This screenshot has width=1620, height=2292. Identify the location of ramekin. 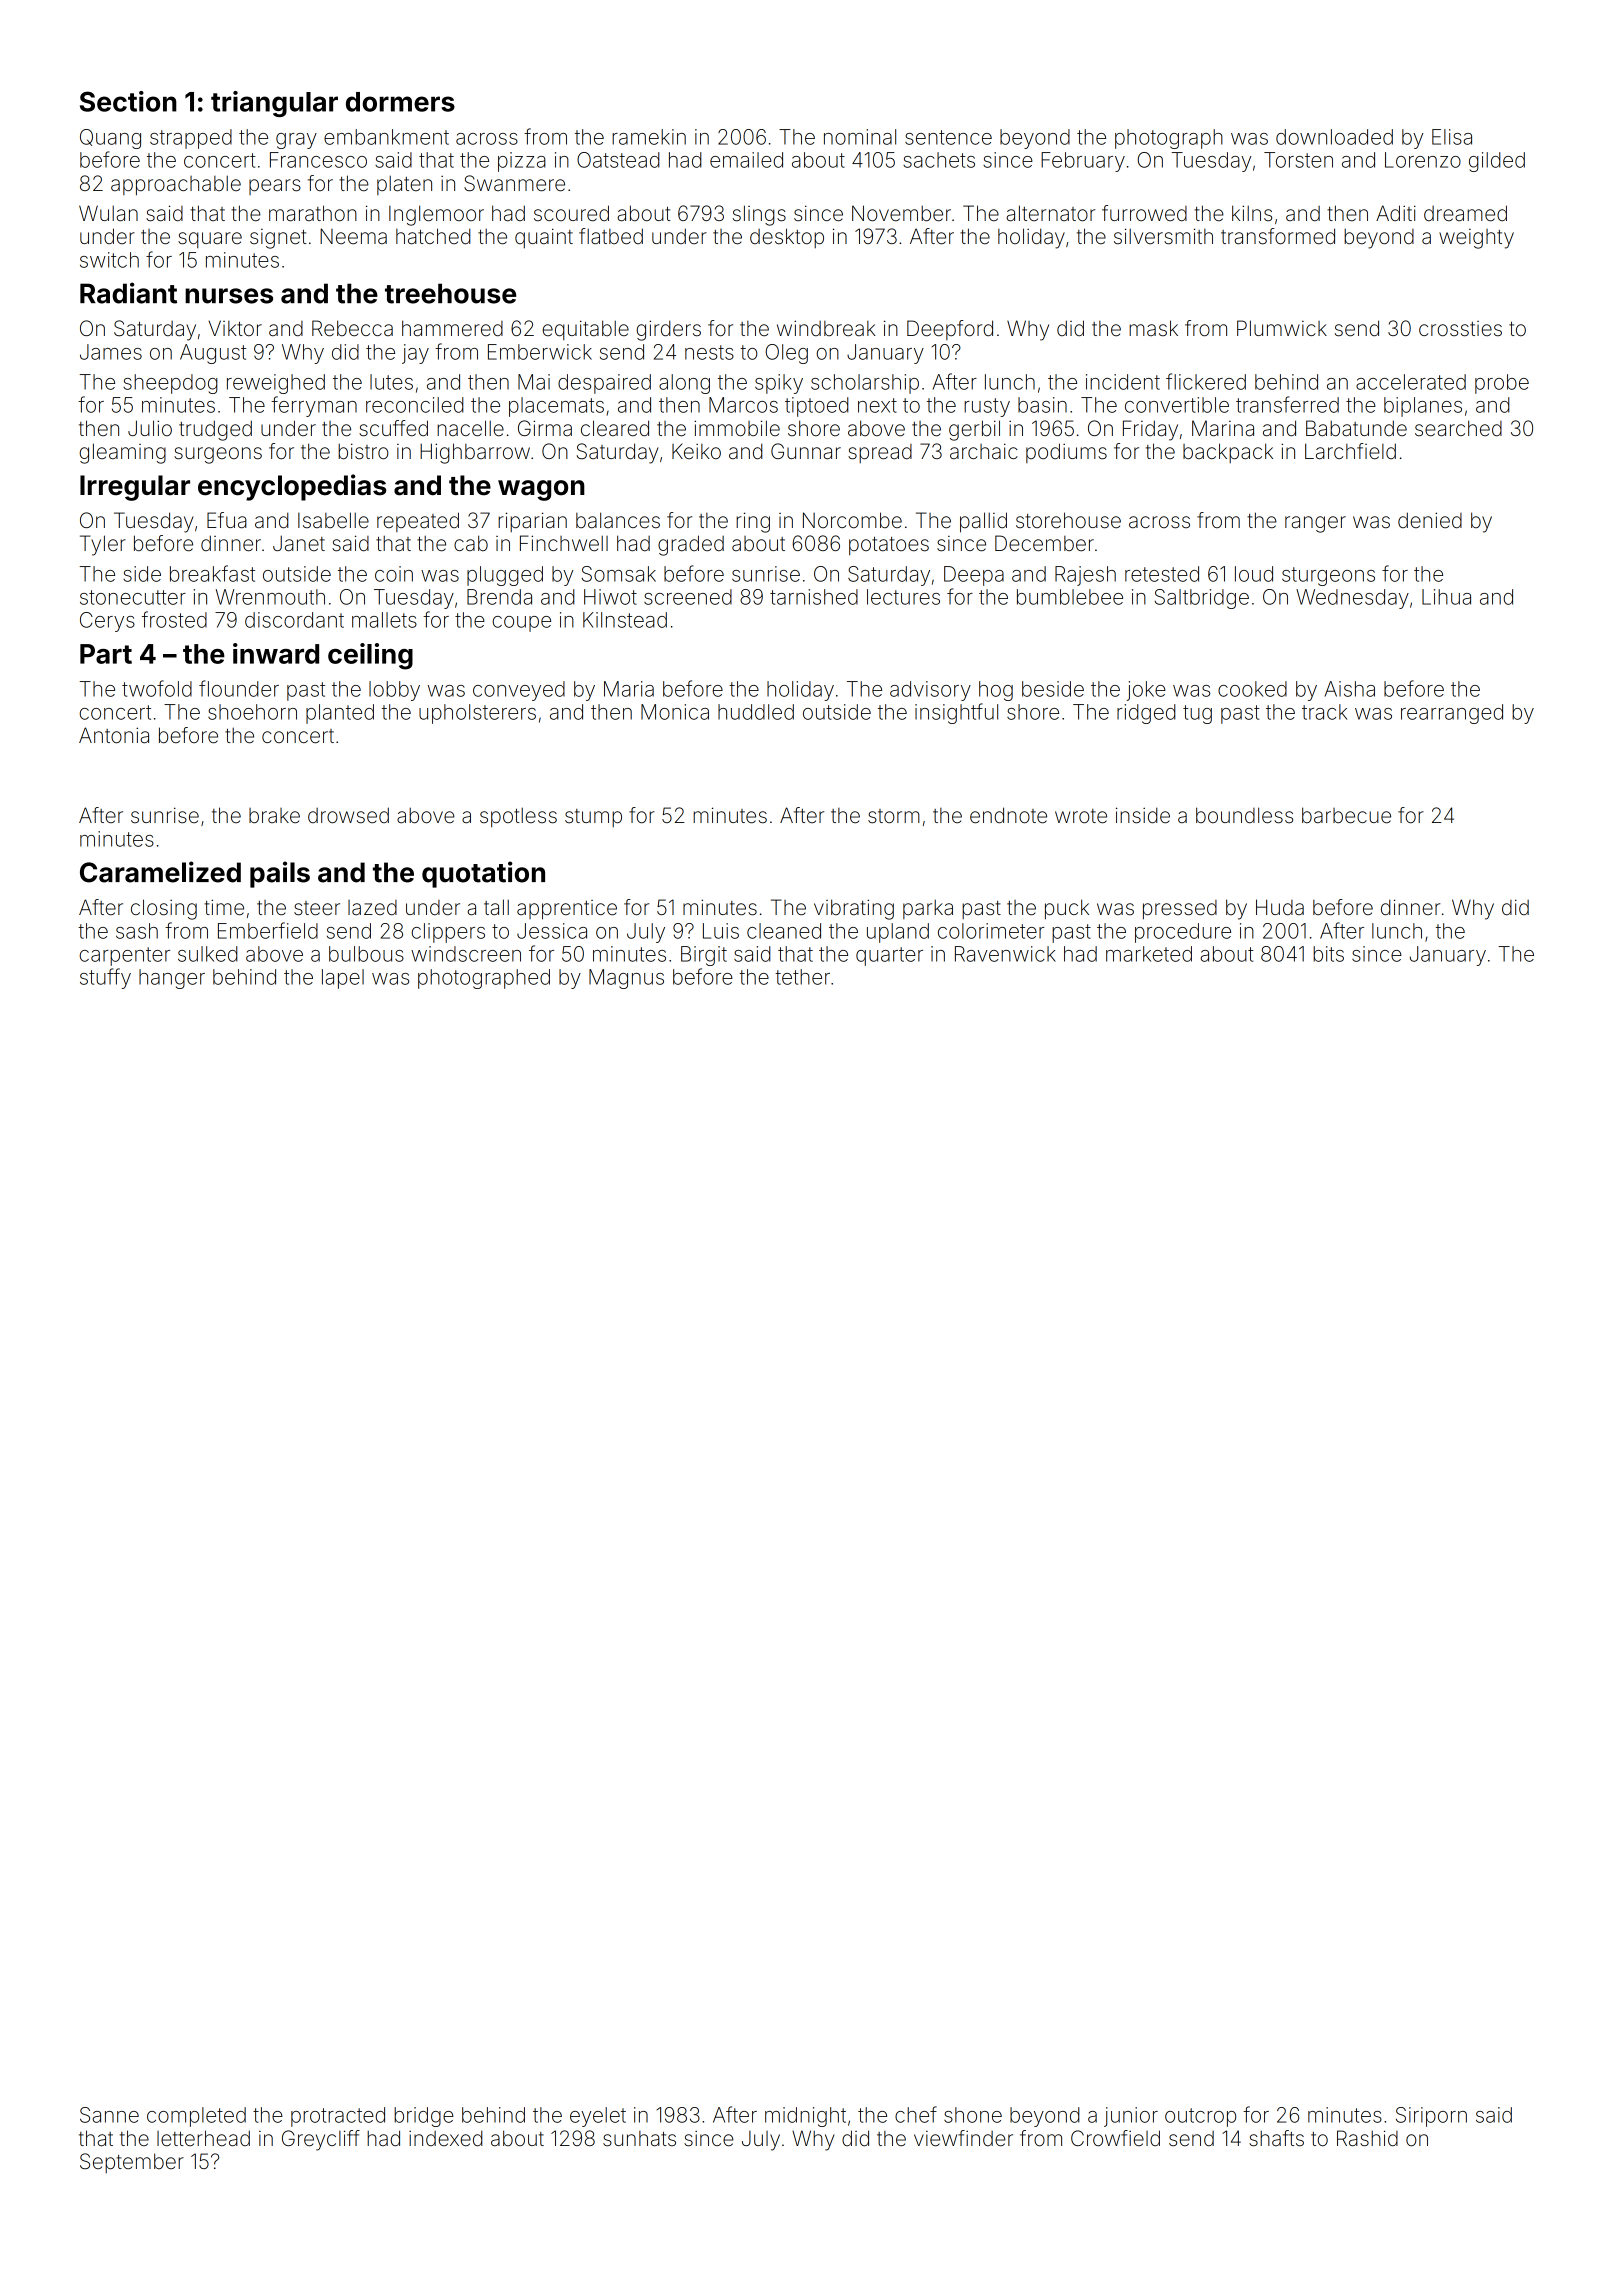
(649, 137).
